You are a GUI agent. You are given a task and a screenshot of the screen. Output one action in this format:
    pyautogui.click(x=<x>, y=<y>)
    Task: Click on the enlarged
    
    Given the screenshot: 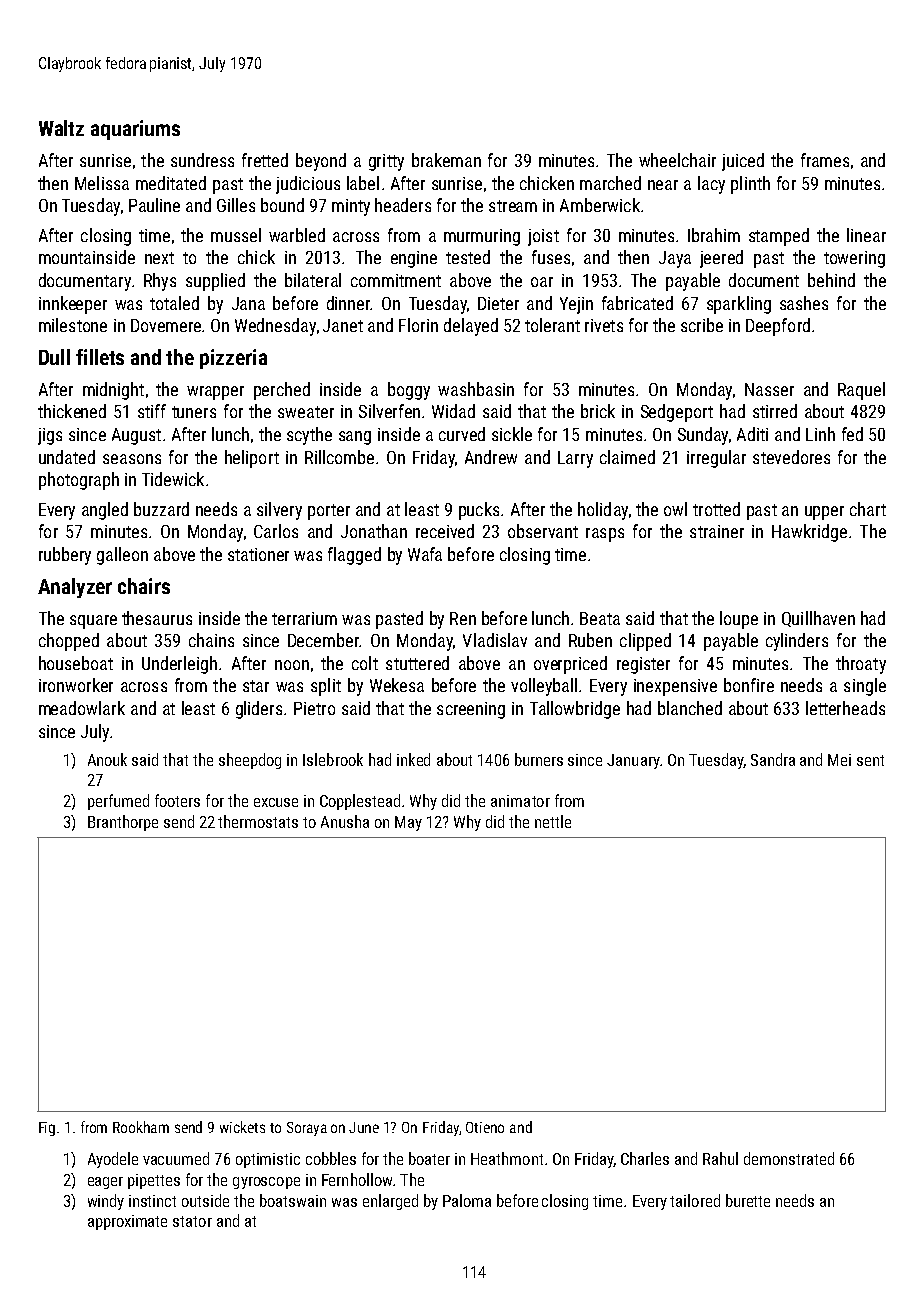 What is the action you would take?
    pyautogui.click(x=390, y=1202)
